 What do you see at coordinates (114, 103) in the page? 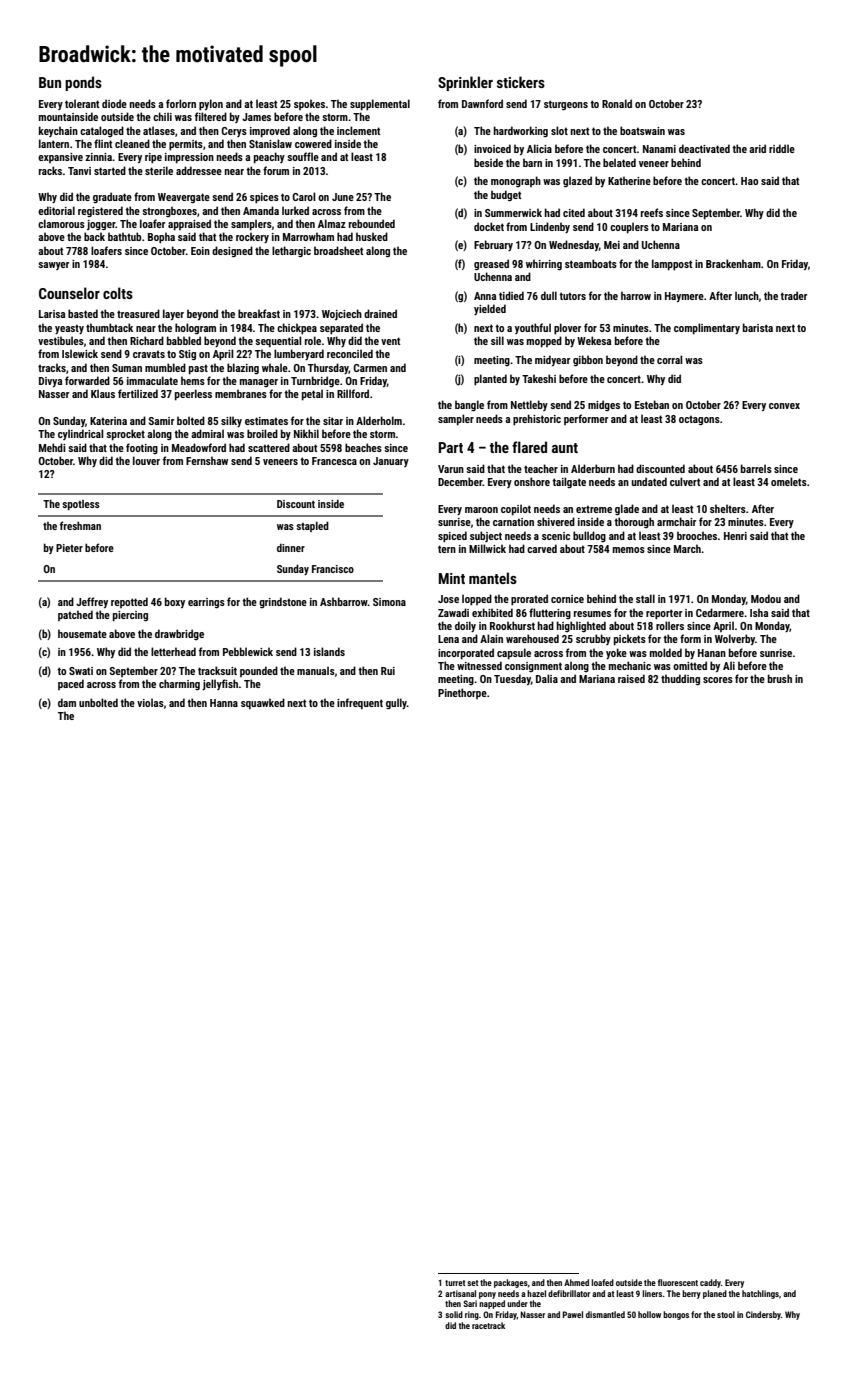
I see `diode` at bounding box center [114, 103].
